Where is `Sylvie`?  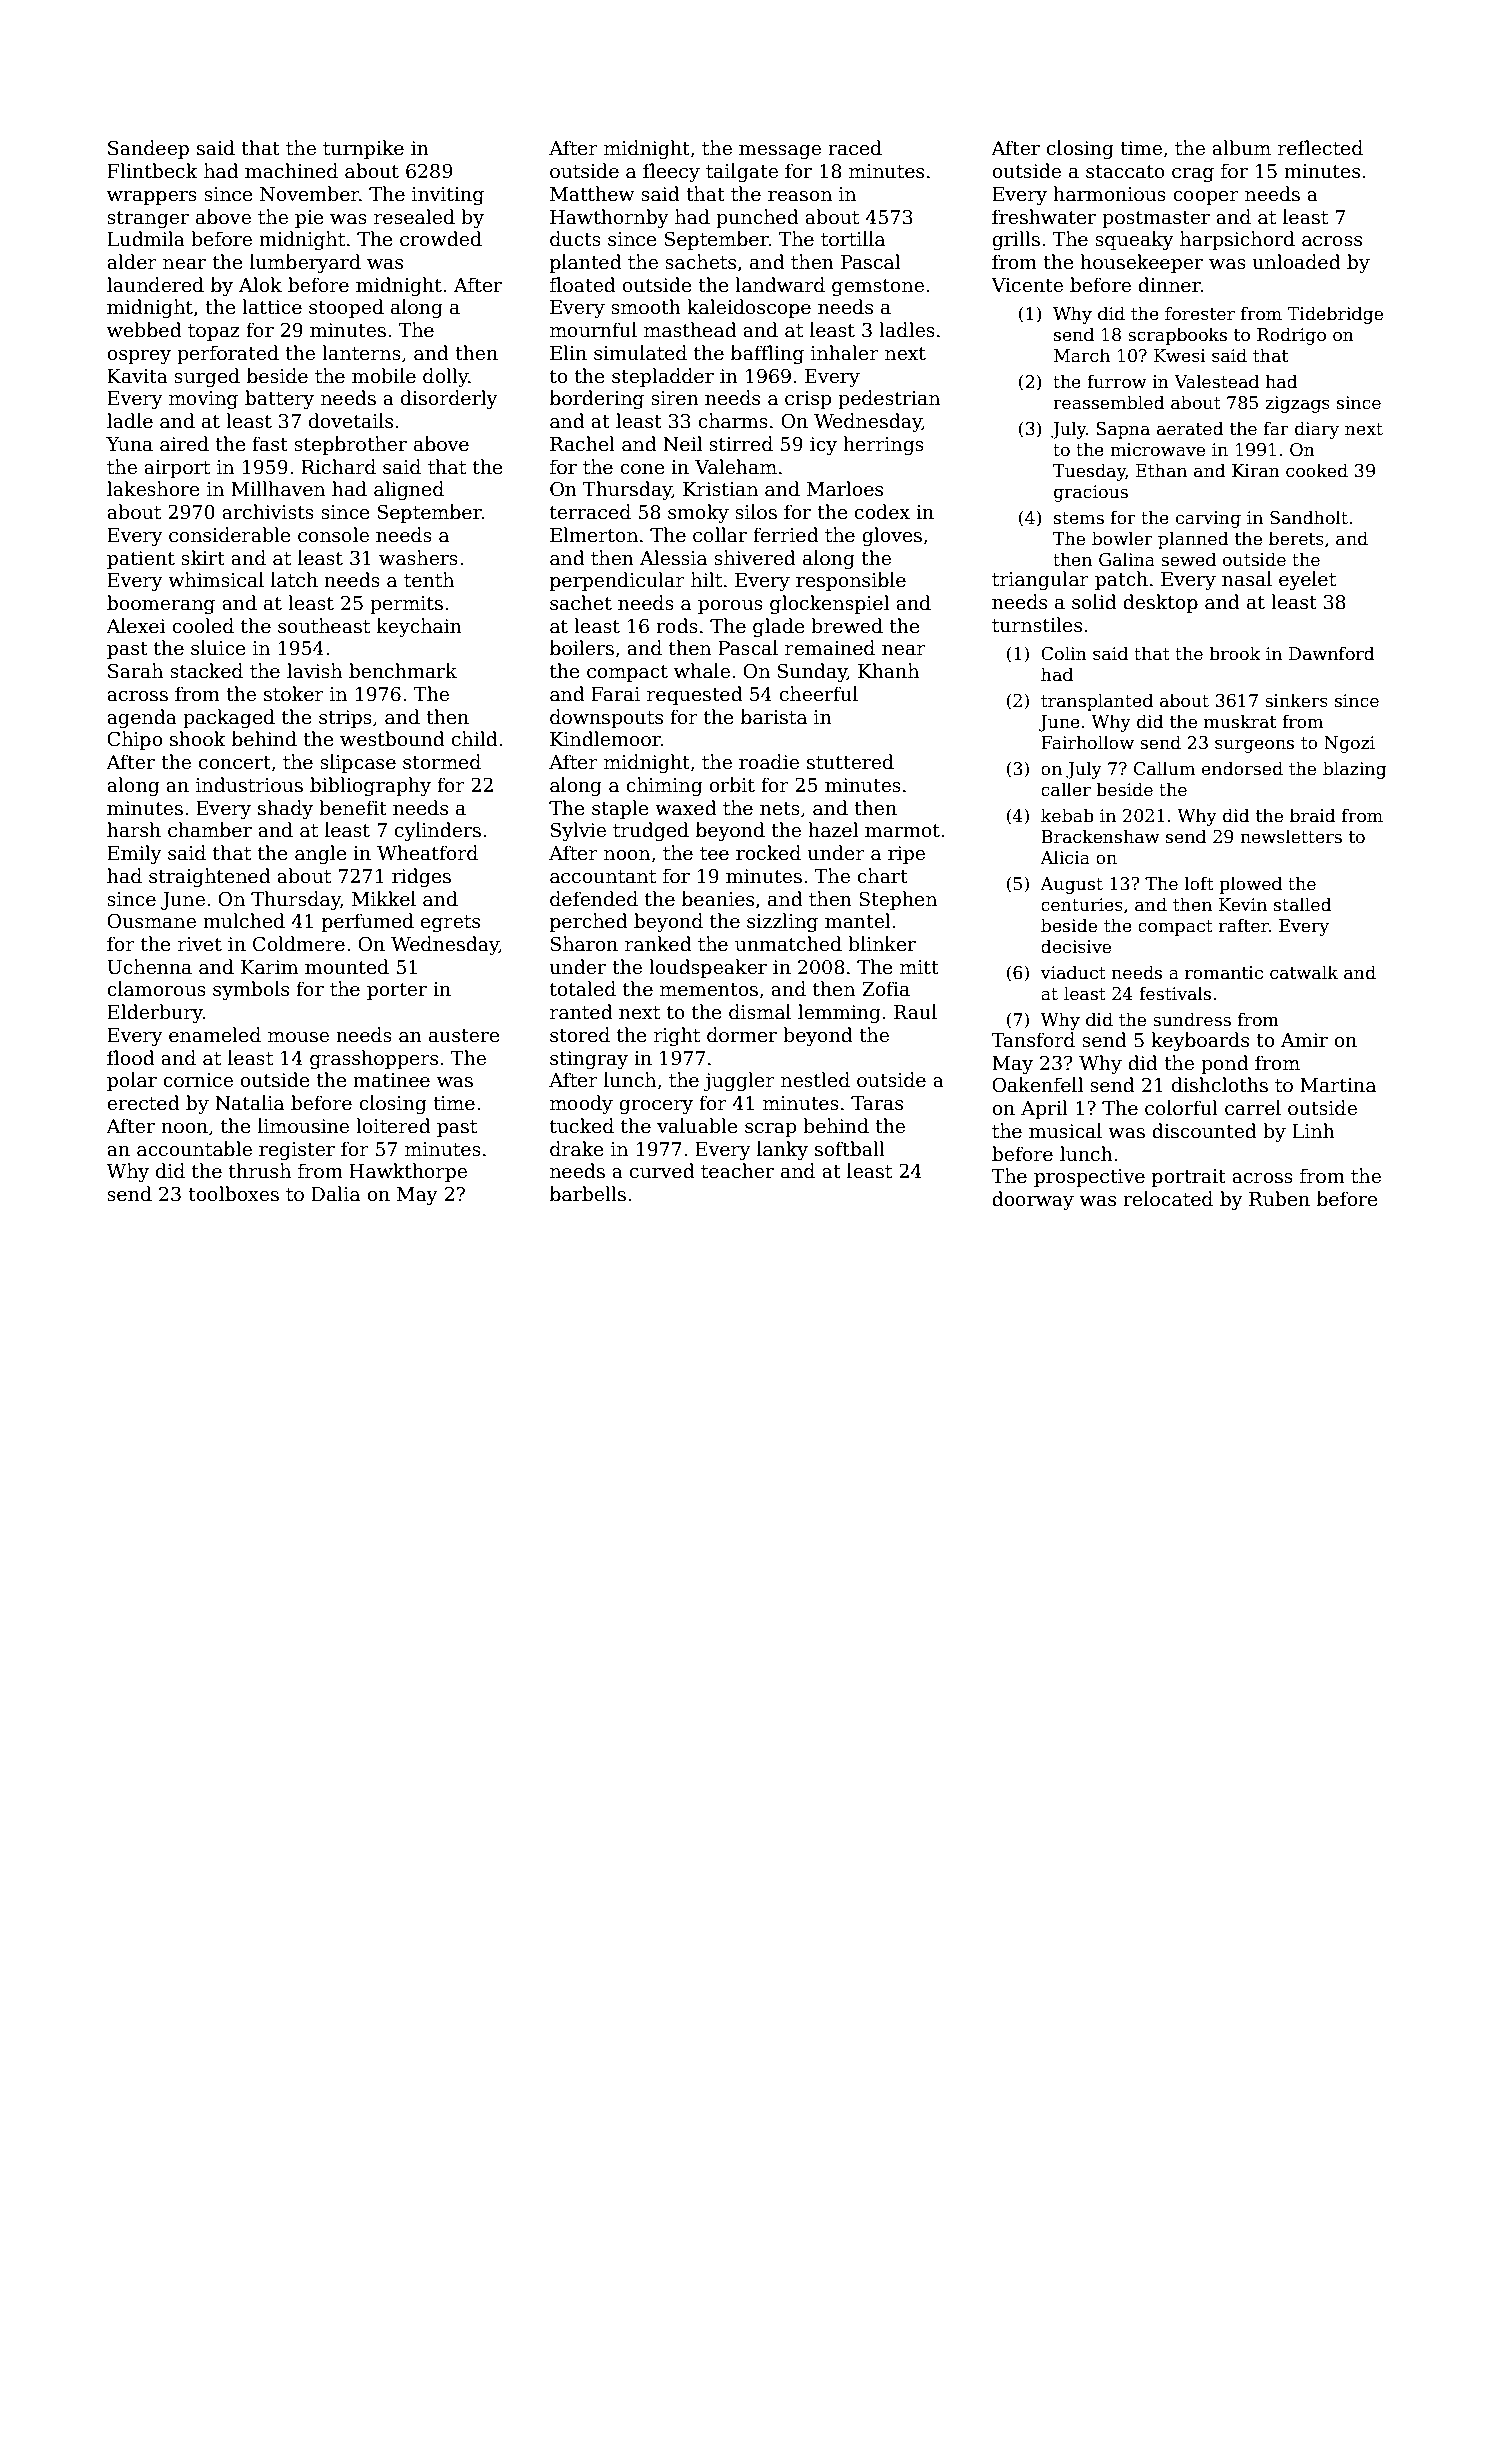
Sylvie is located at coordinates (578, 831).
